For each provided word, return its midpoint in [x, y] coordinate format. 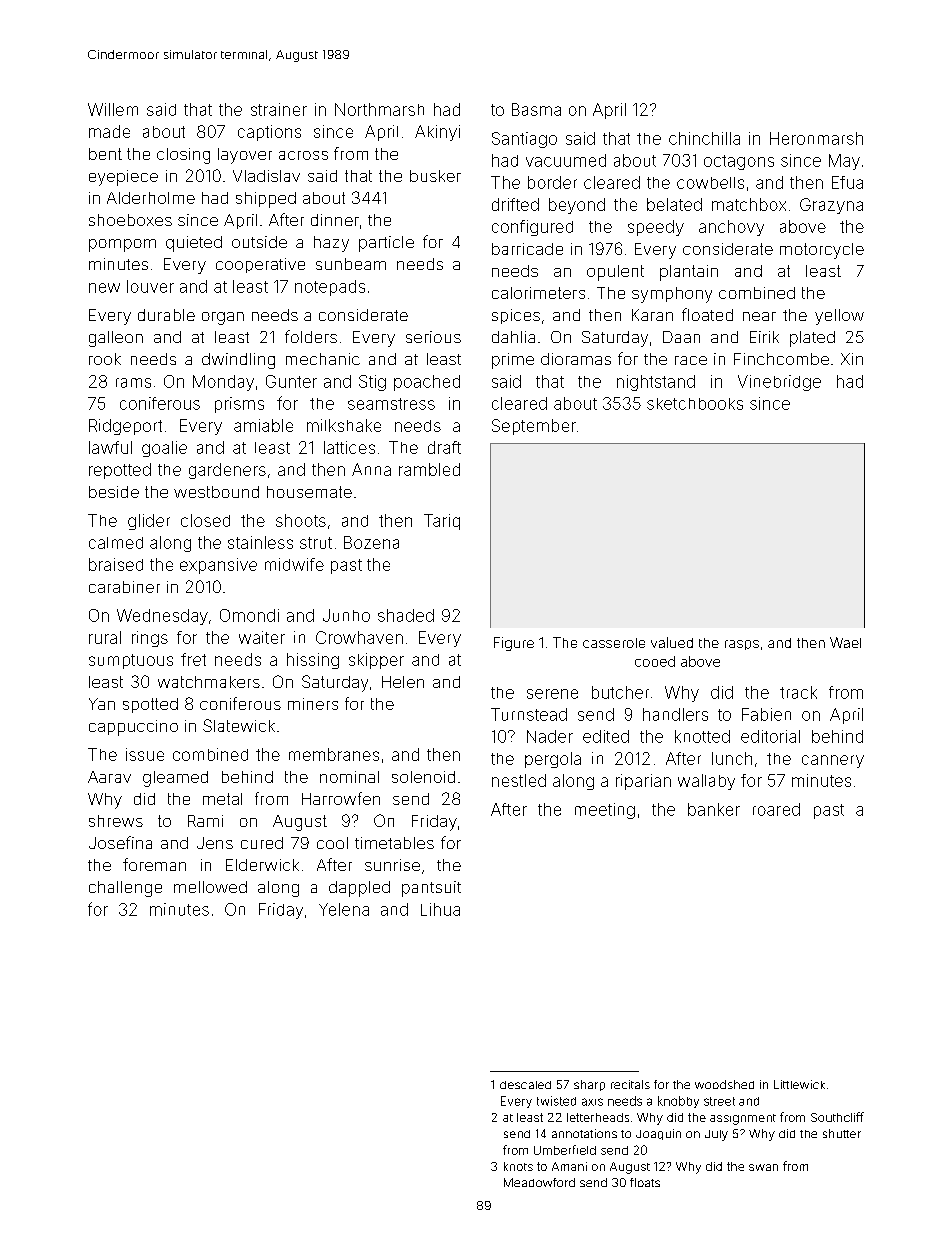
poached [427, 383]
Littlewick [799, 1084]
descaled [525, 1085]
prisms [239, 405]
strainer [279, 109]
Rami [205, 821]
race [691, 360]
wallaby [706, 782]
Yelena [344, 909]
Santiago [524, 140]
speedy [656, 228]
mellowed [210, 887]
